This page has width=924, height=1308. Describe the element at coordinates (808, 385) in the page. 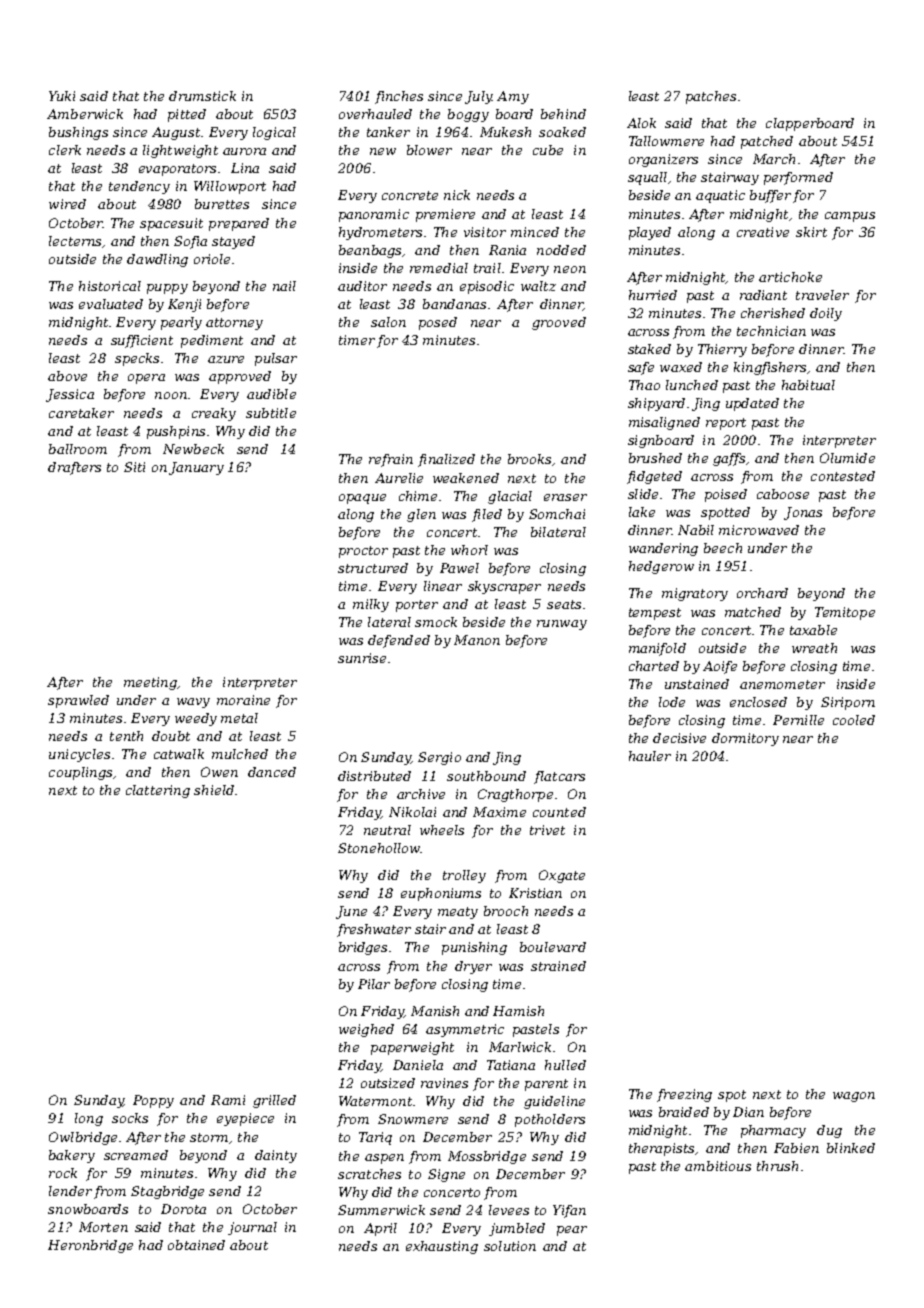

I see `habitual` at that location.
